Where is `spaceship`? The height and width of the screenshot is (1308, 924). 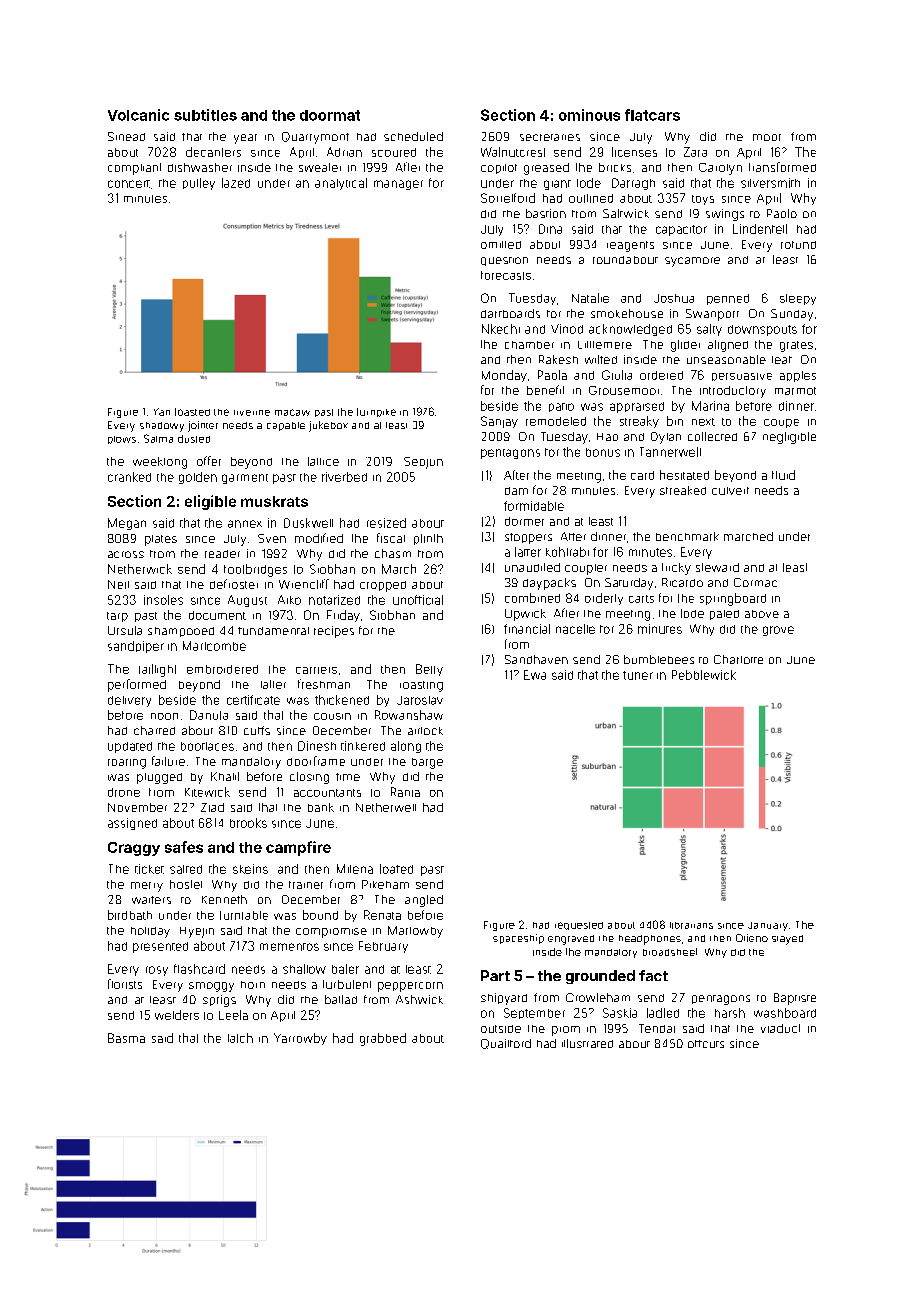 spaceship is located at coordinates (518, 939).
